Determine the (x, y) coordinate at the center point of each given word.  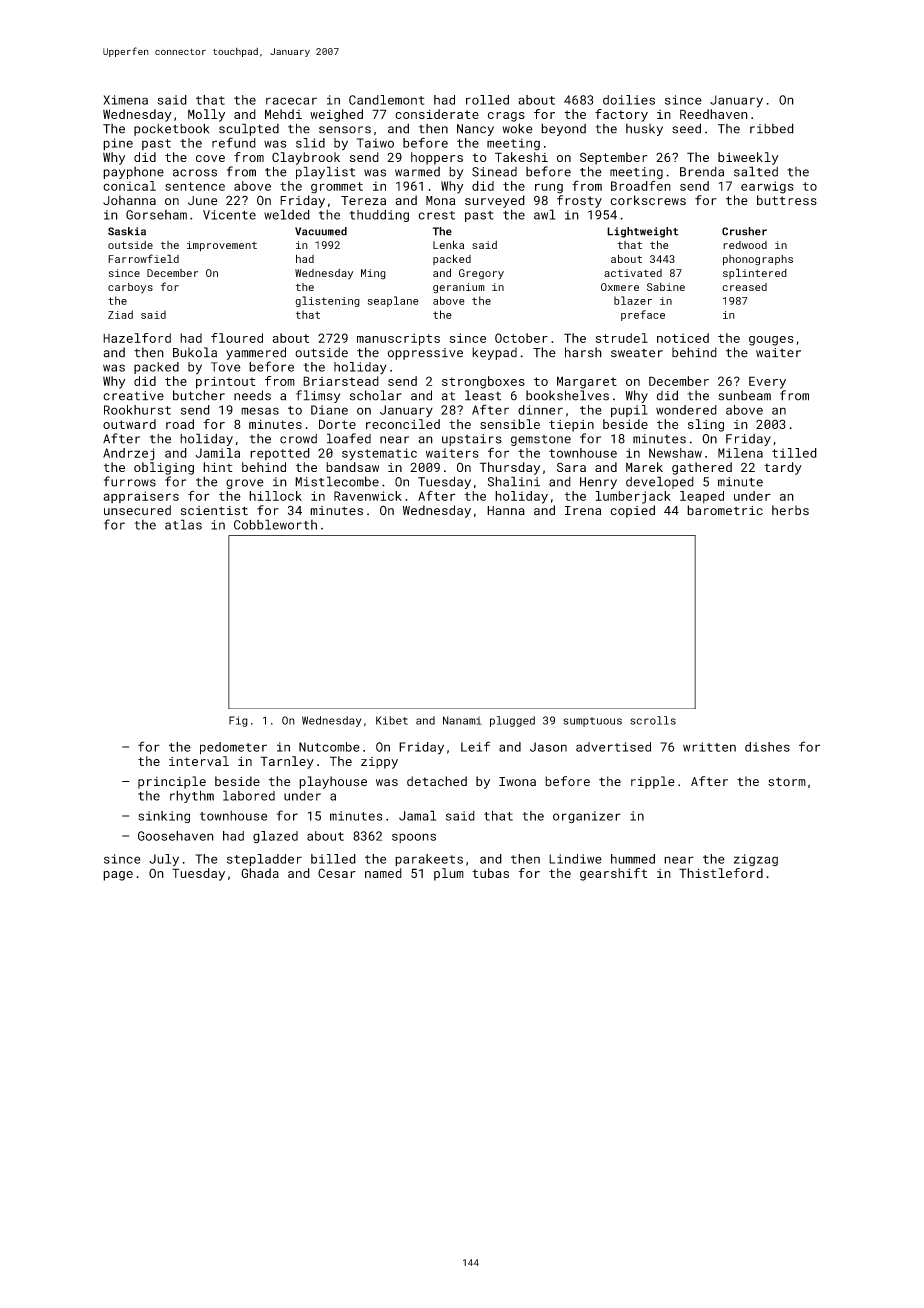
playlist (325, 172)
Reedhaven (714, 114)
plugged (512, 721)
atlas (183, 524)
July (164, 860)
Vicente (229, 215)
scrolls (653, 720)
